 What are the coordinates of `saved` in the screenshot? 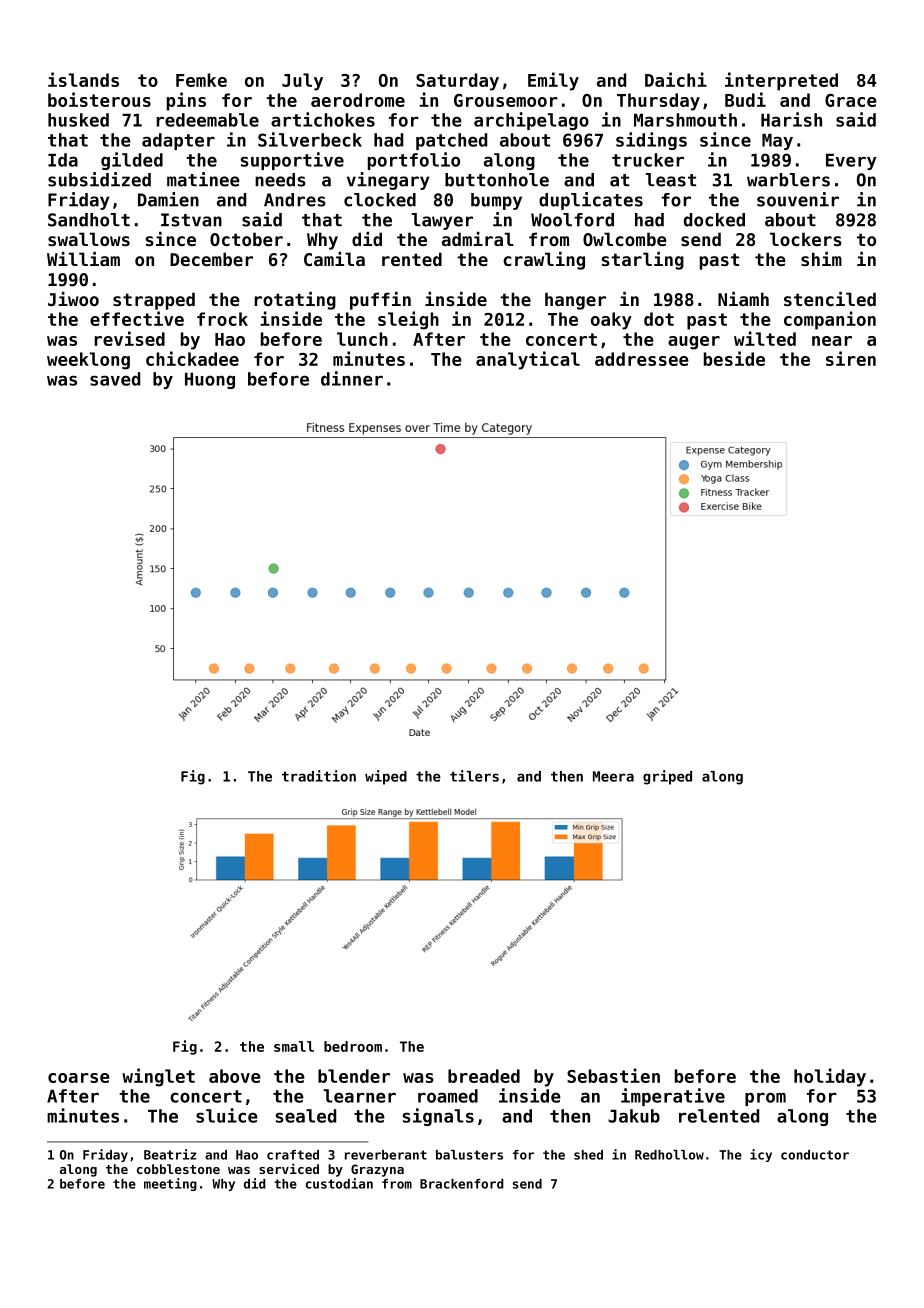 It's located at (115, 379).
